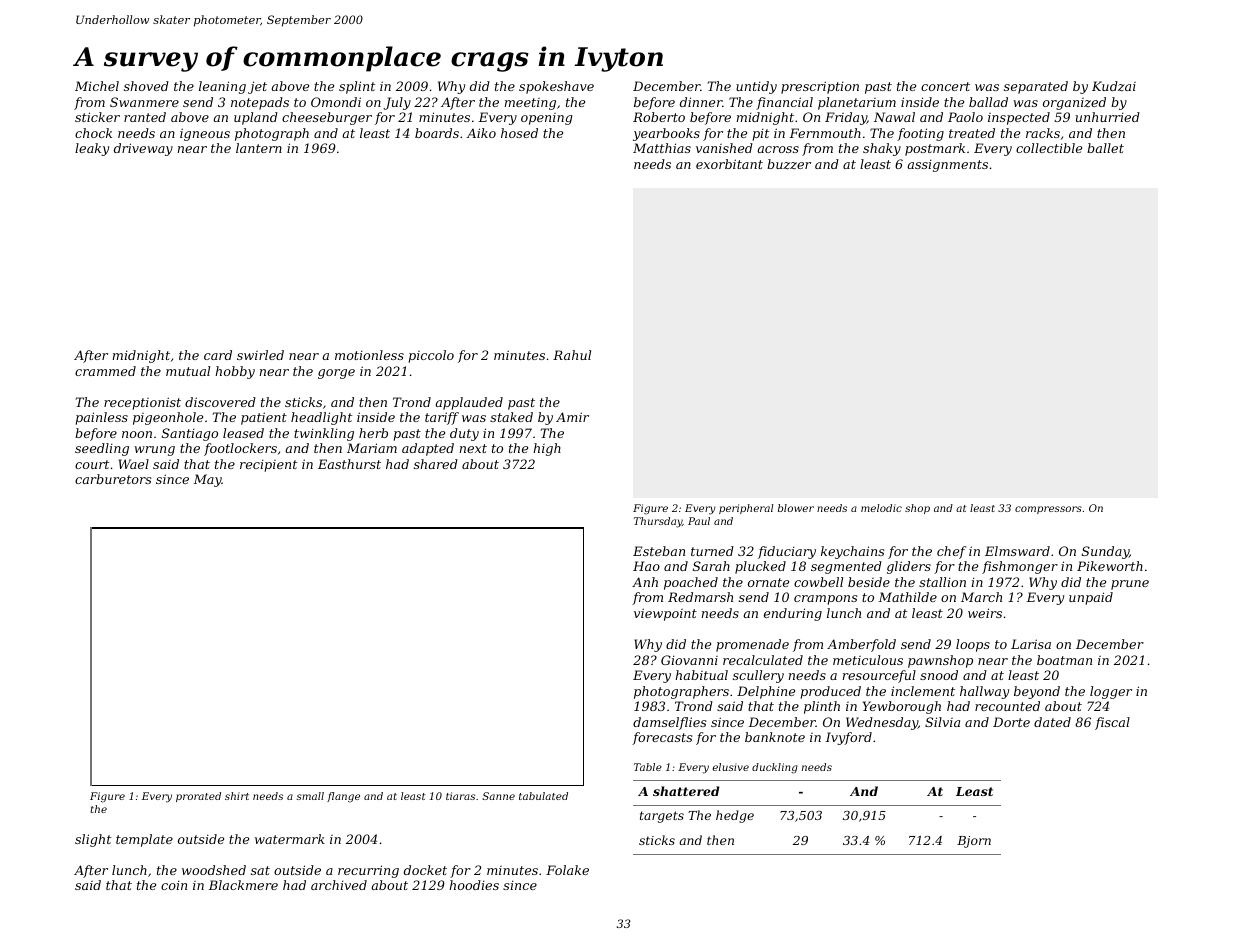 This image has width=1233, height=952. Describe the element at coordinates (572, 355) in the image. I see `Rahul` at that location.
